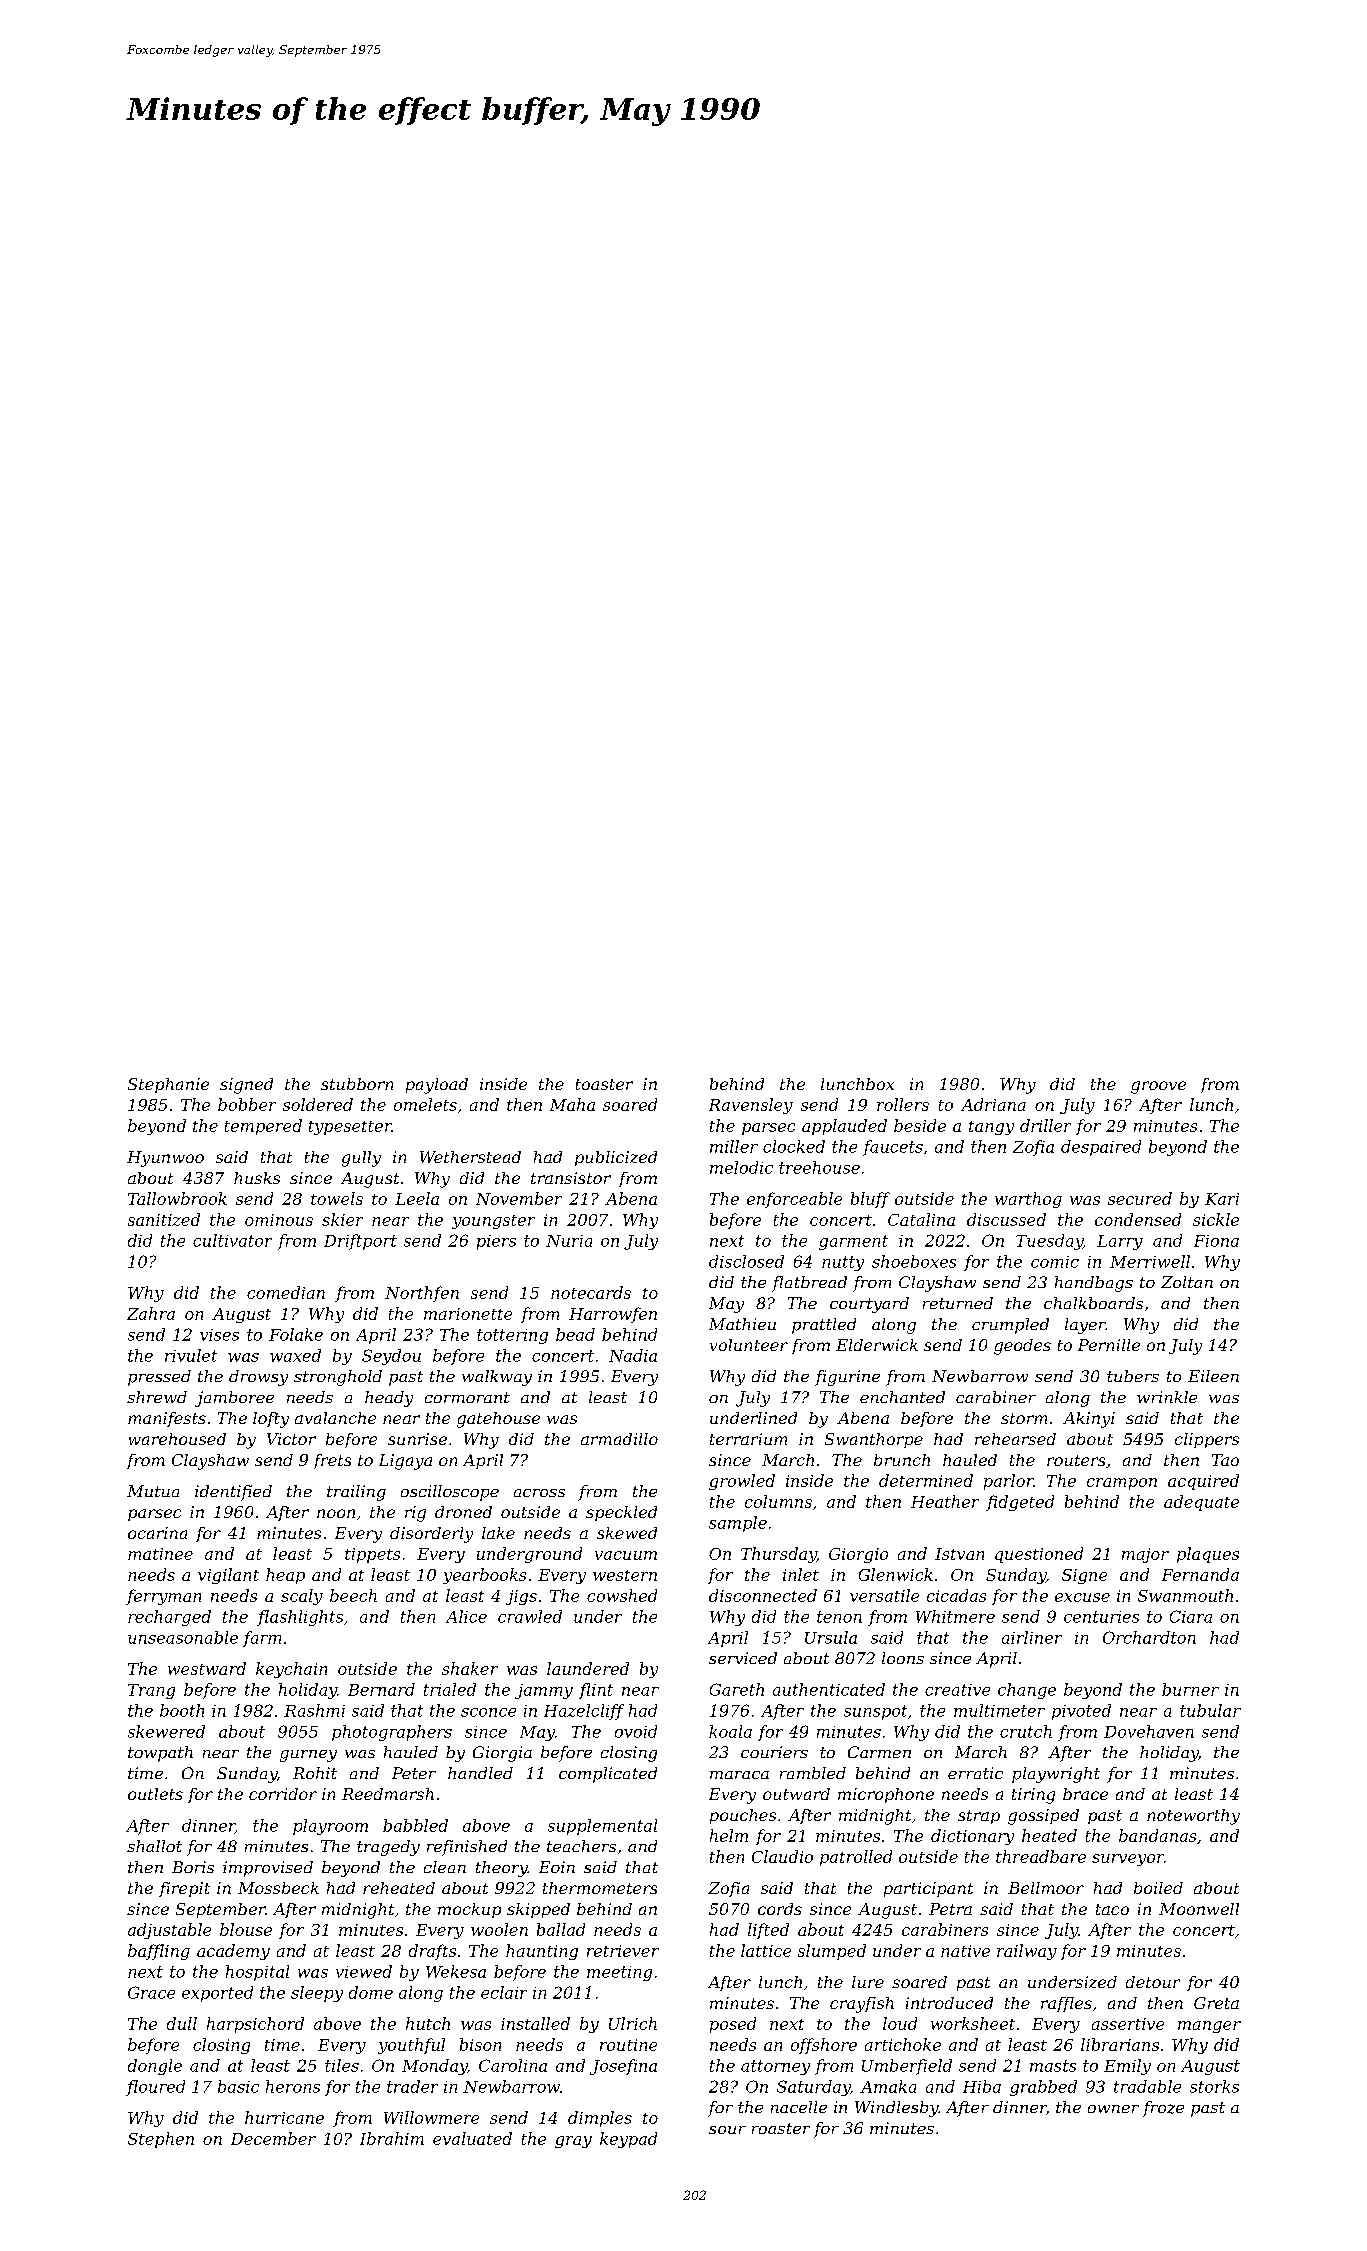 The width and height of the document is (1367, 2251). Describe the element at coordinates (291, 1670) in the document. I see `keychain` at that location.
